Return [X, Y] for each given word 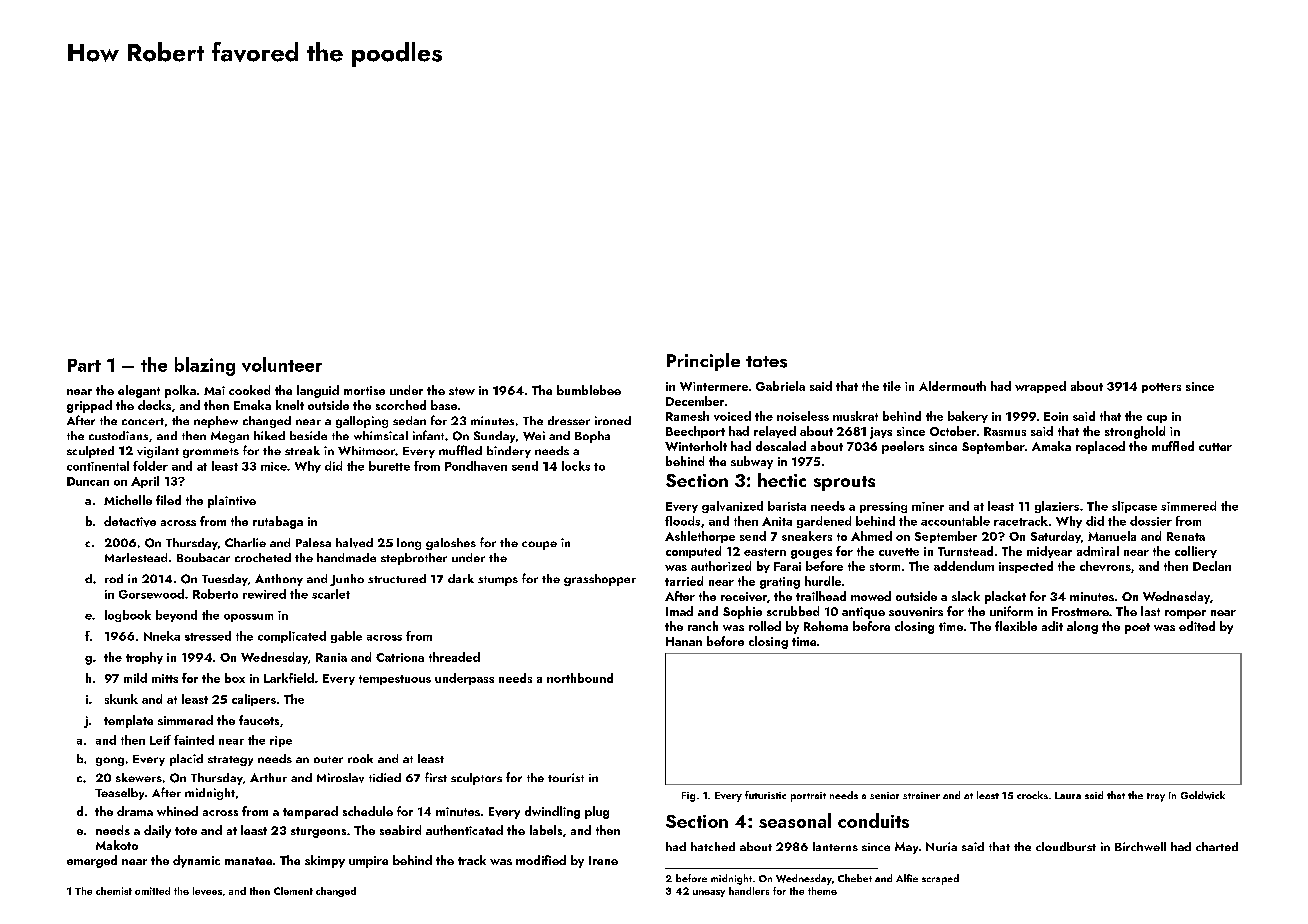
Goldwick [1203, 795]
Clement [293, 891]
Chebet [855, 878]
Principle [703, 362]
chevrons [1105, 566]
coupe [539, 545]
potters [1161, 388]
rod [114, 578]
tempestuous [395, 680]
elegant [139, 391]
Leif [160, 740]
